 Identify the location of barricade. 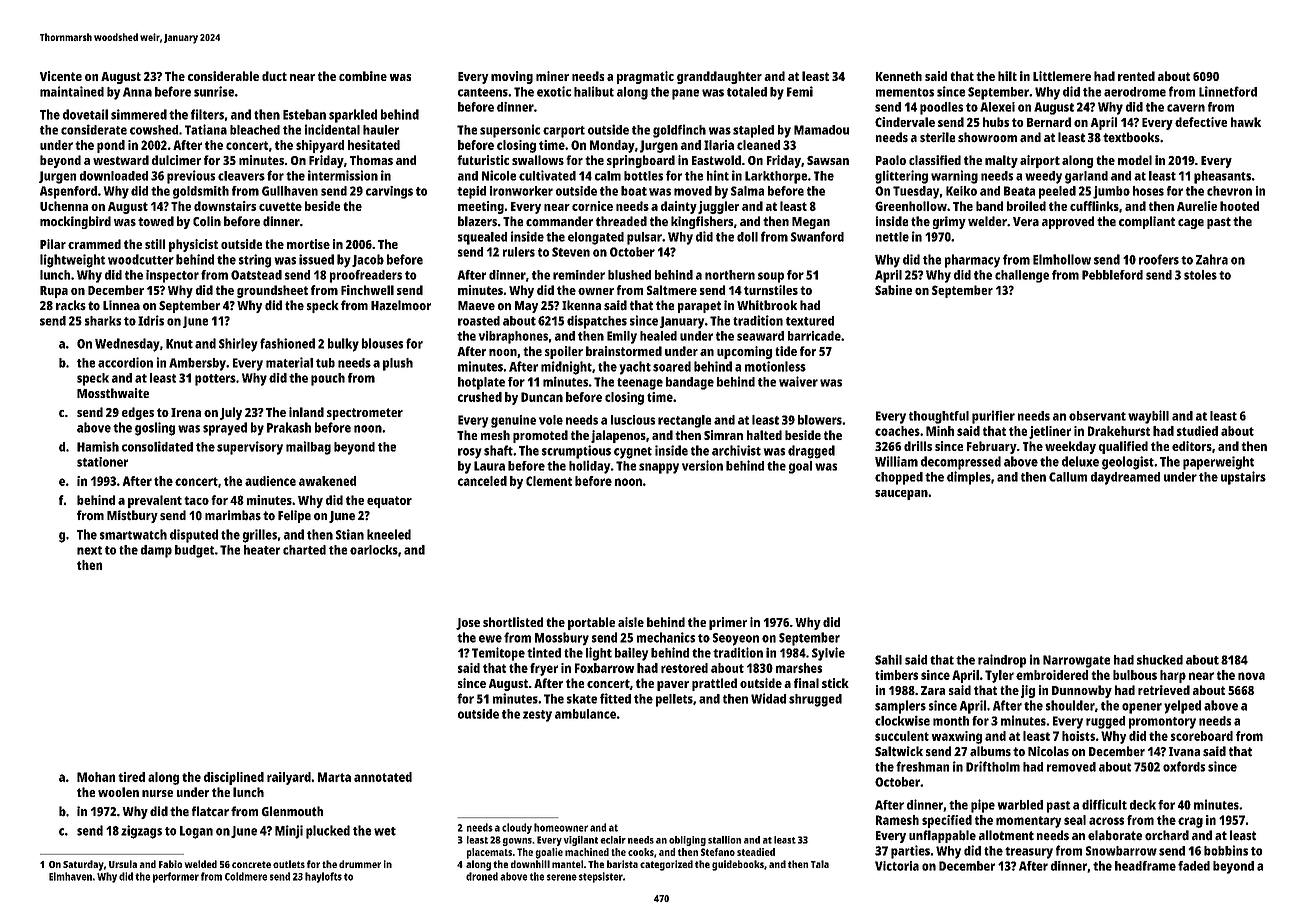
(814, 336).
